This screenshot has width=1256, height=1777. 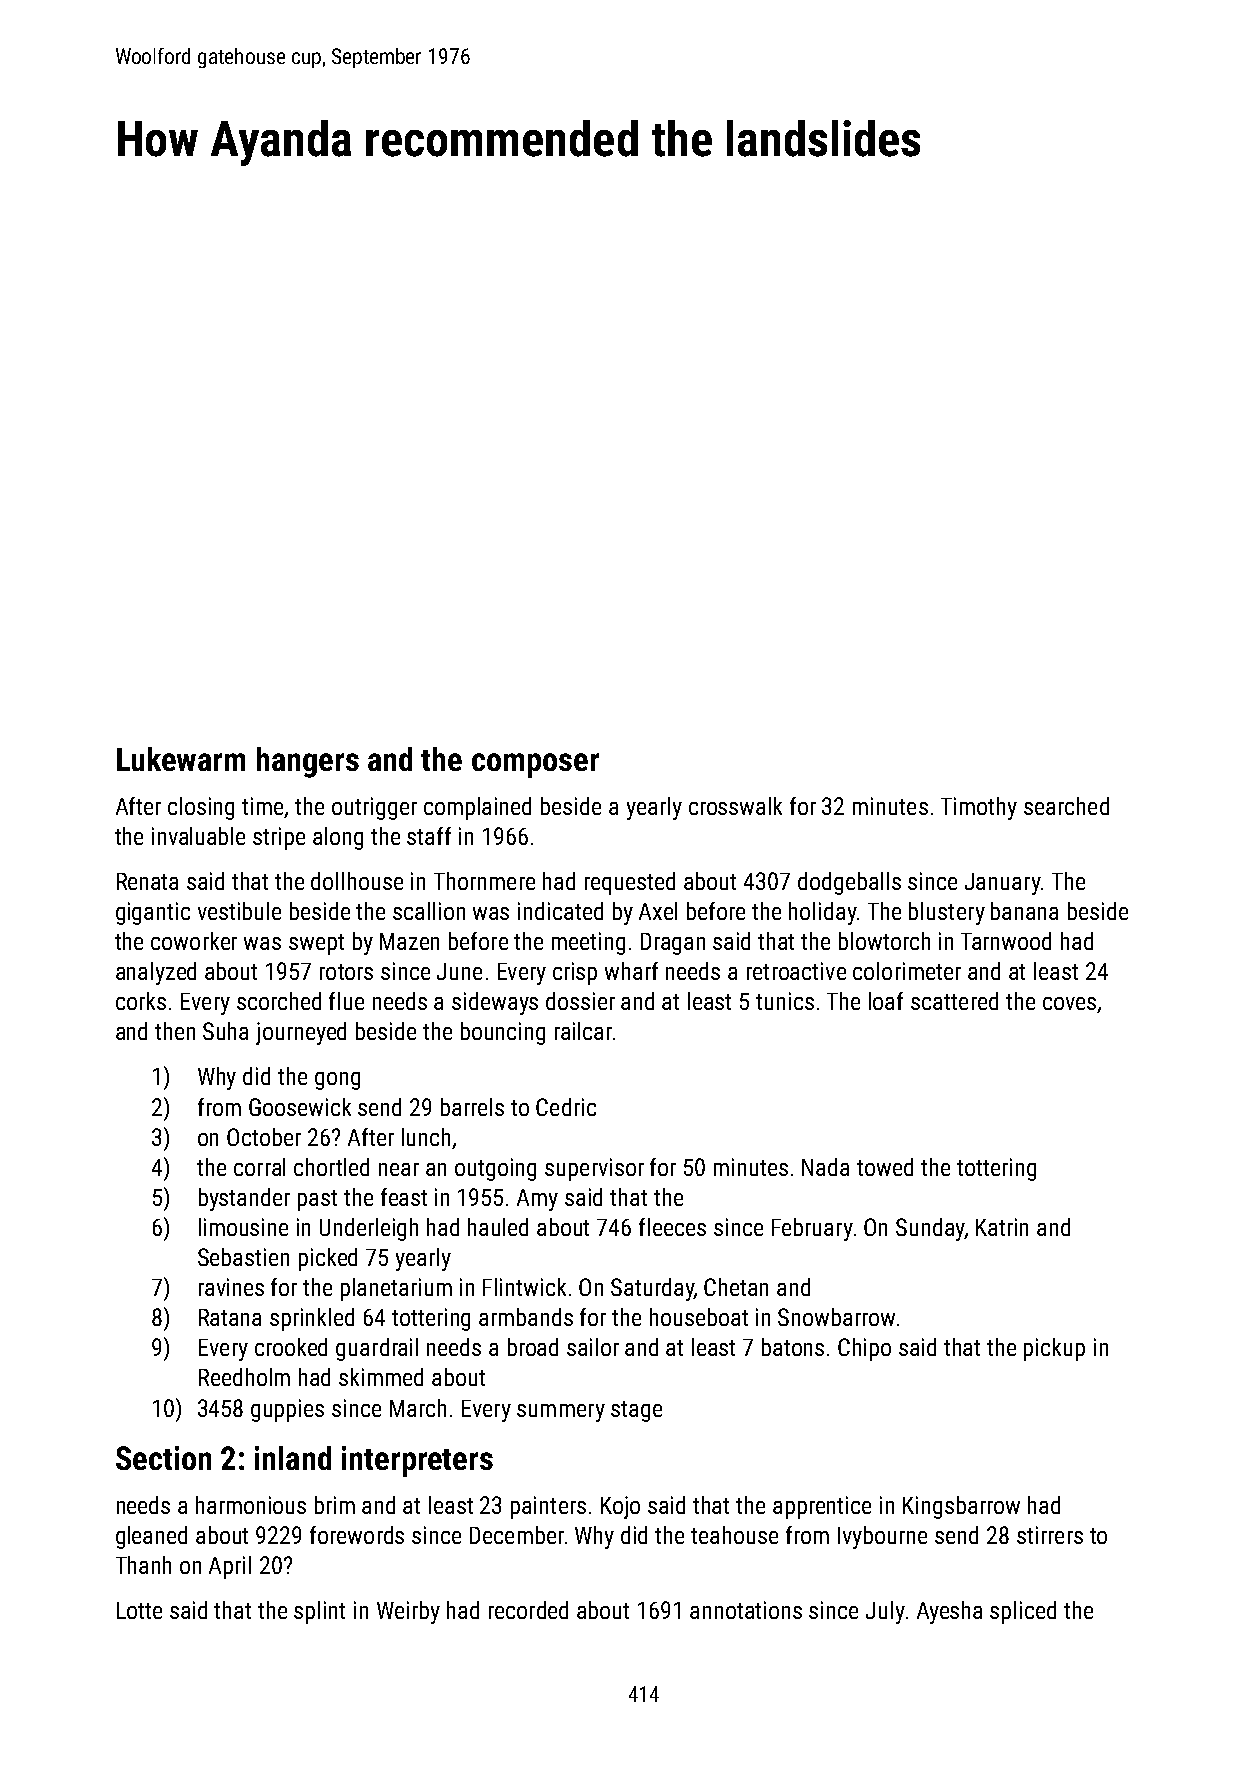 What do you see at coordinates (812, 1229) in the screenshot?
I see `February` at bounding box center [812, 1229].
